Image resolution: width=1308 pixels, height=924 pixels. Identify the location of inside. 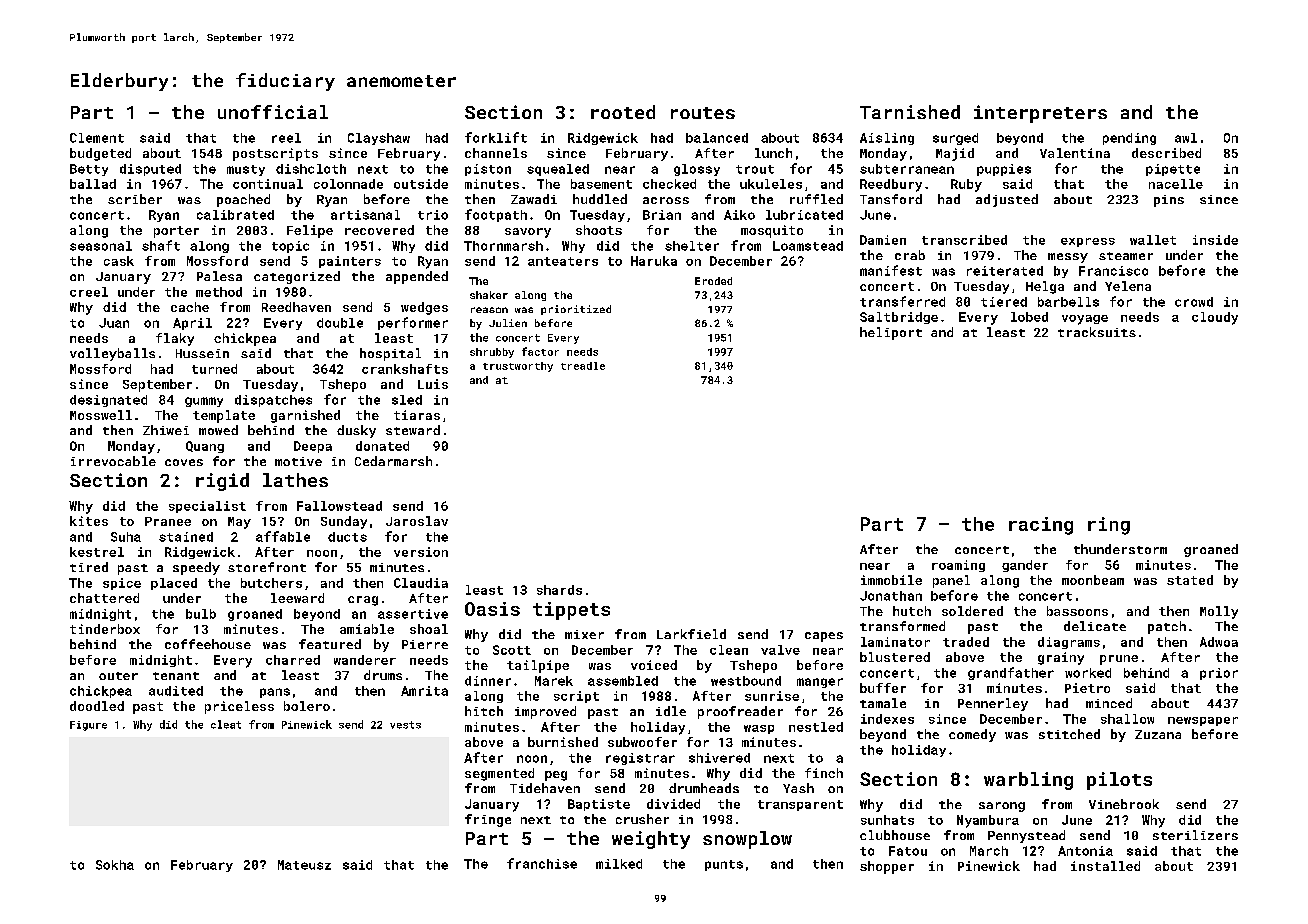
(1215, 240).
